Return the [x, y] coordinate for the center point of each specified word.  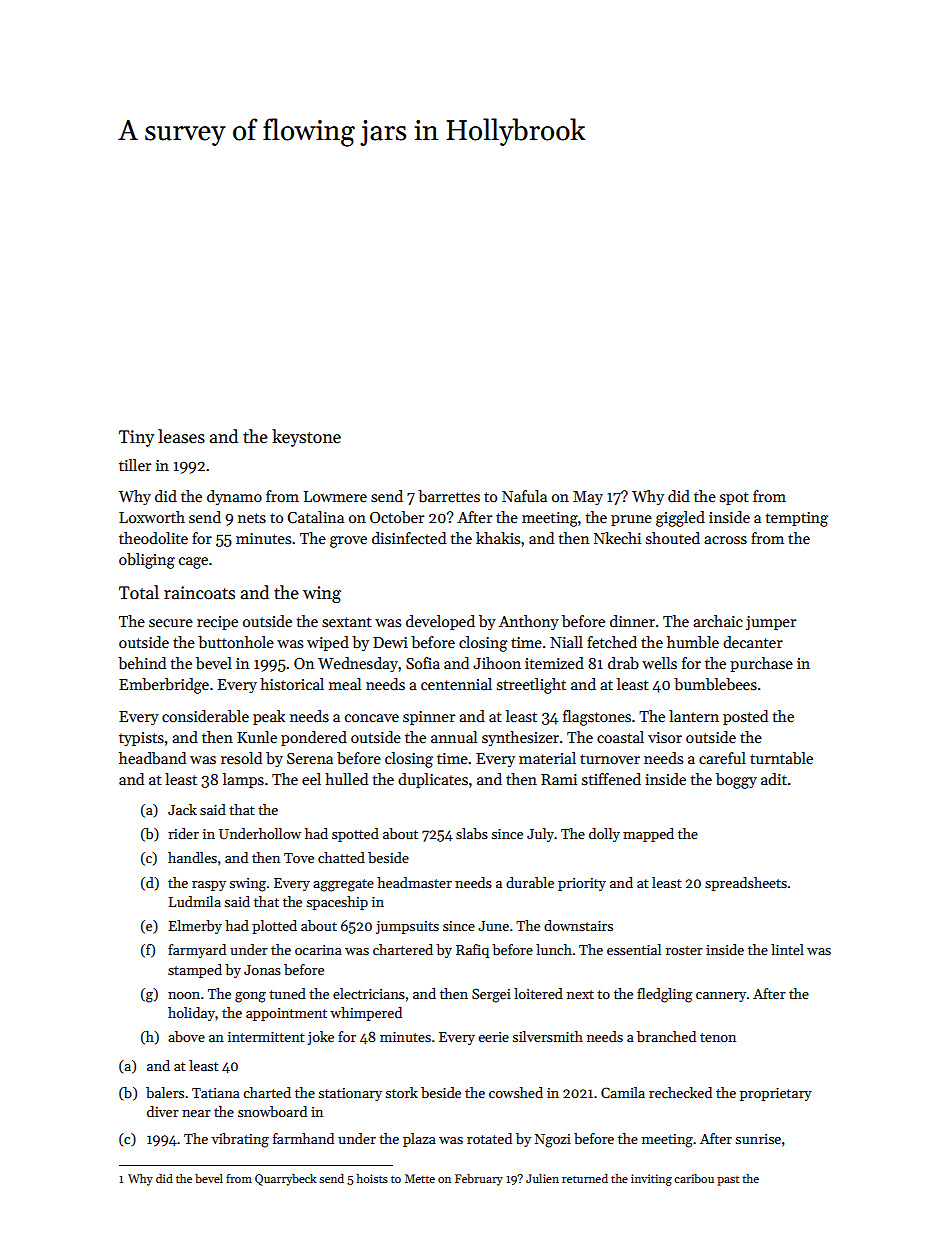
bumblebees [715, 684]
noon [184, 995]
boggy [736, 781]
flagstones [597, 718]
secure [171, 623]
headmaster [414, 882]
